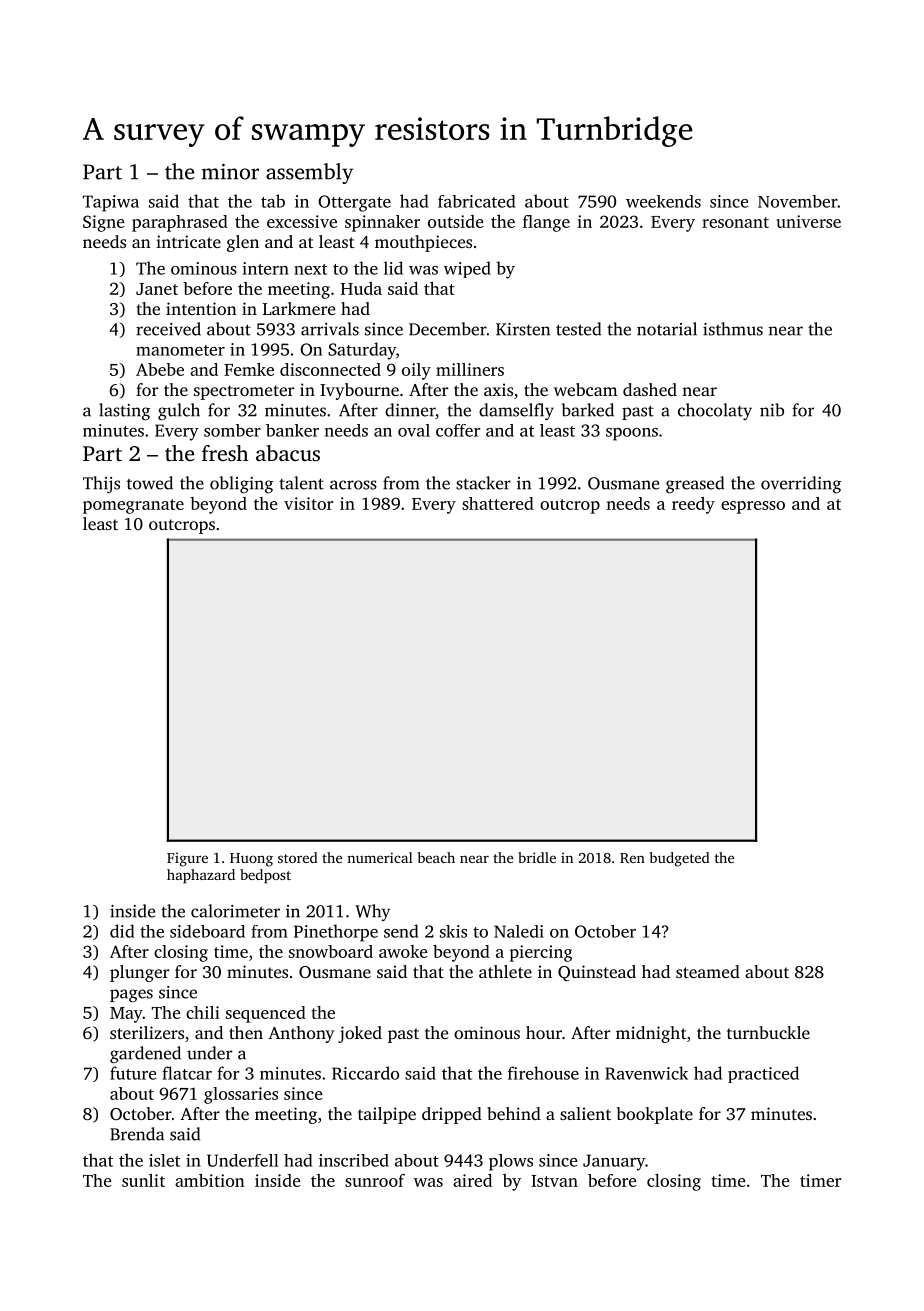 The image size is (924, 1311). I want to click on hour, so click(544, 1032).
